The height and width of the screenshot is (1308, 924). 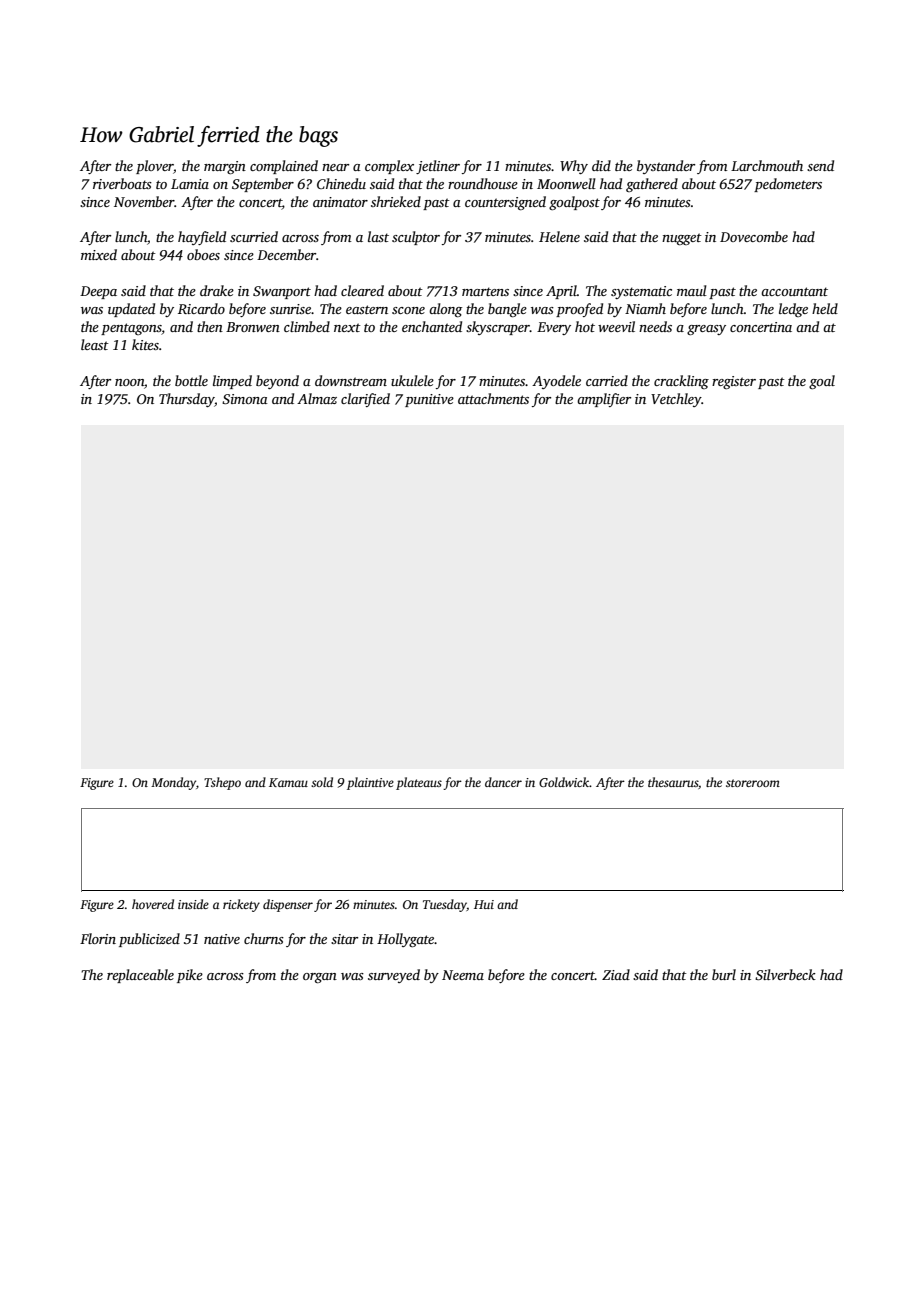 What do you see at coordinates (706, 330) in the screenshot?
I see `greasy` at bounding box center [706, 330].
